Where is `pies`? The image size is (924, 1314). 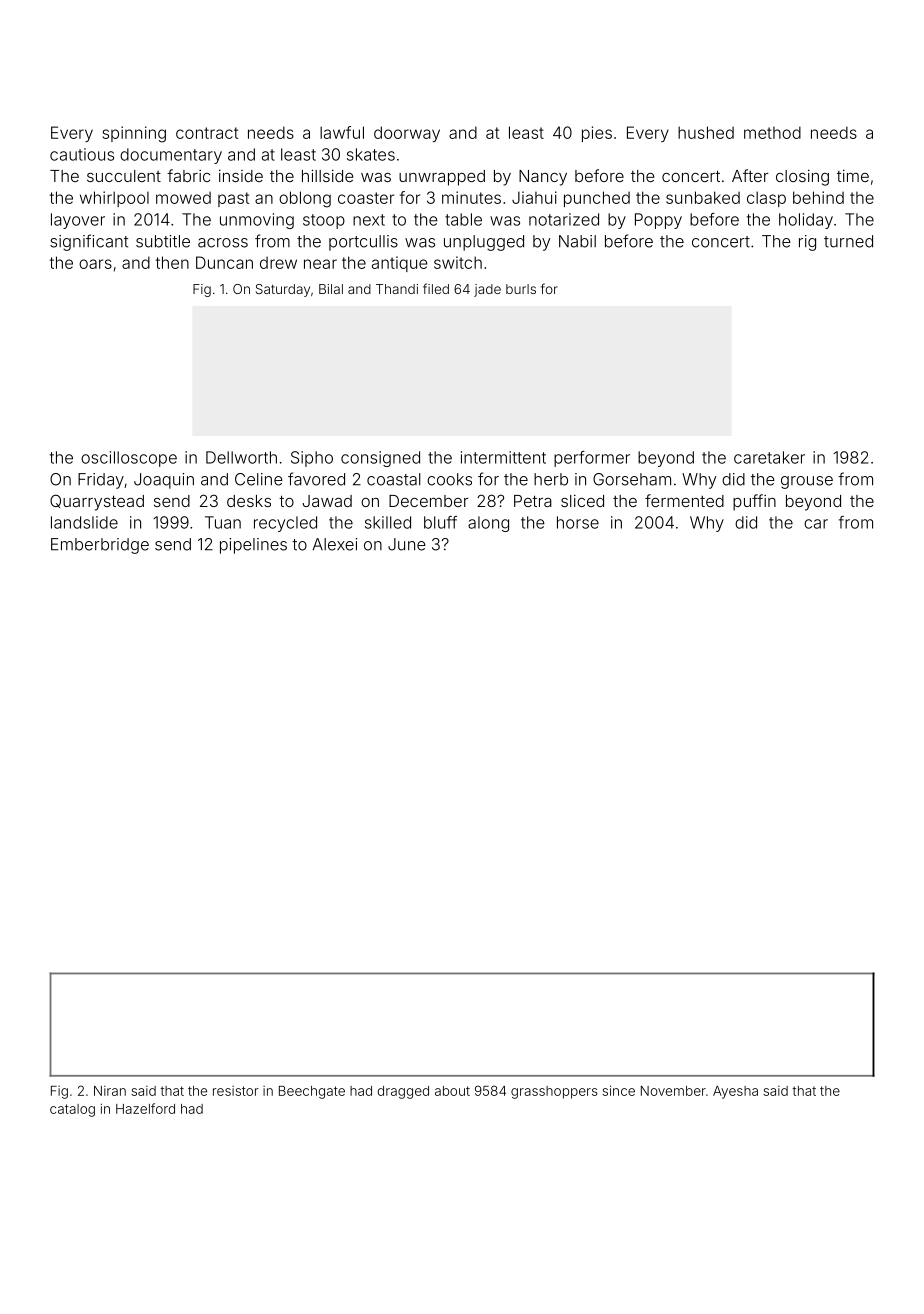 pies is located at coordinates (597, 134).
